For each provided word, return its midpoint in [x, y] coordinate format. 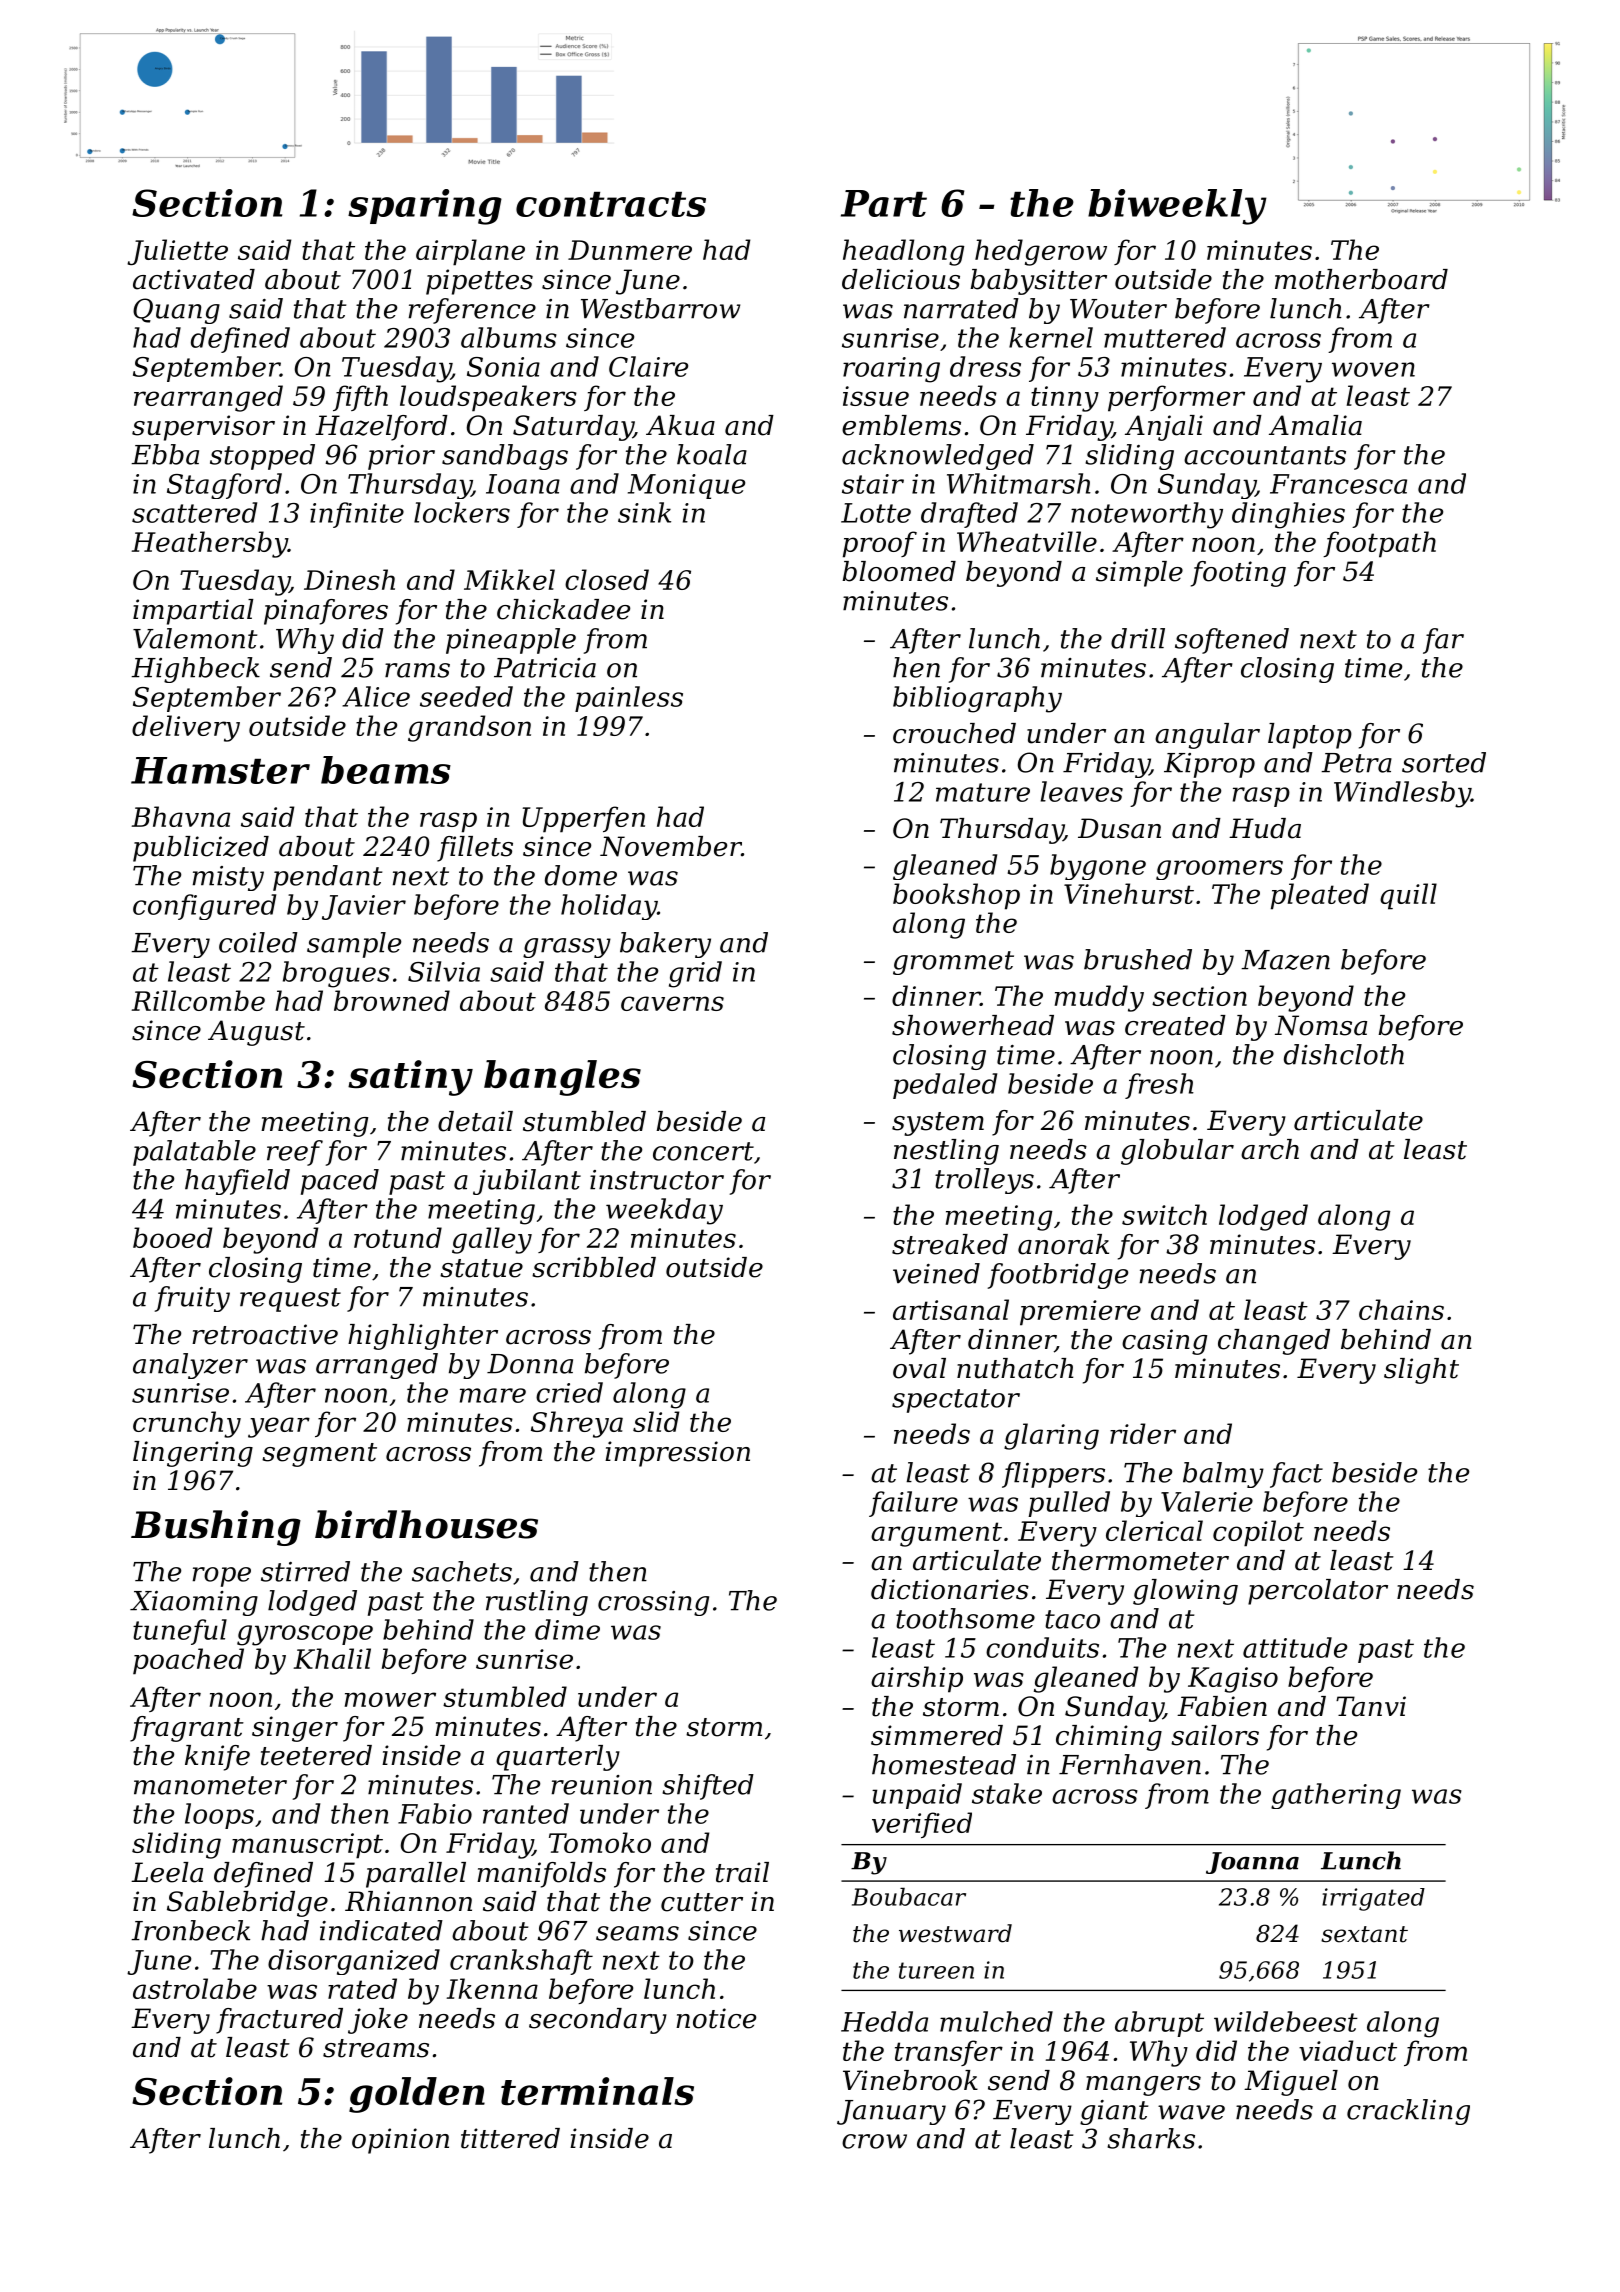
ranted [526, 1813]
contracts [611, 204]
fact [1296, 1475]
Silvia [444, 971]
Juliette [177, 252]
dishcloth [1344, 1054]
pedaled [945, 1086]
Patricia [545, 668]
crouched [954, 733]
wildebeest [1286, 2021]
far [1443, 641]
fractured [279, 2021]
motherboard [1361, 279]
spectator [956, 1401]
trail [742, 1872]
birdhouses [426, 1524]
